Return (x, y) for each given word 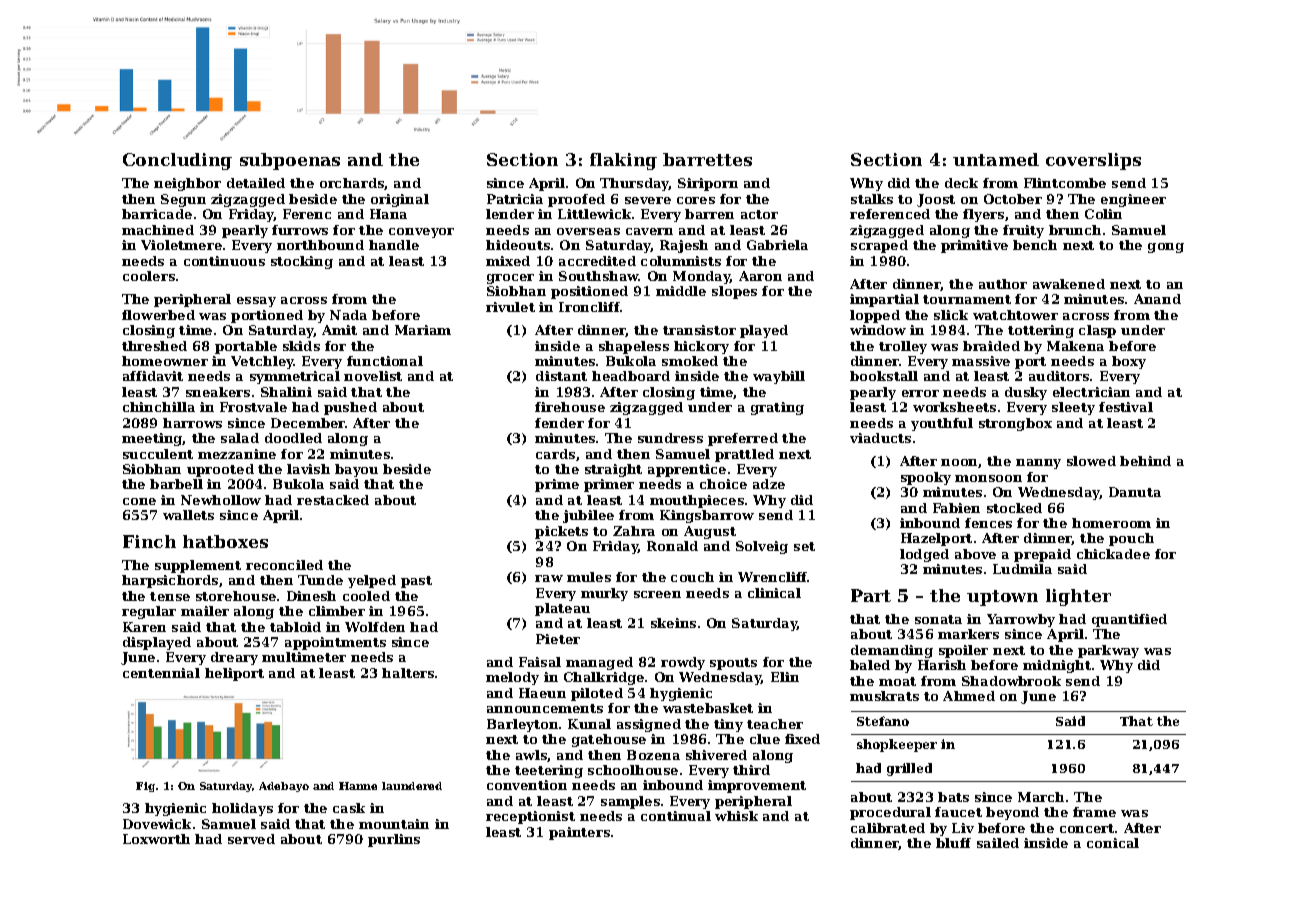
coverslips (1093, 161)
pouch (1131, 539)
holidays (242, 809)
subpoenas (290, 161)
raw (549, 578)
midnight (1057, 666)
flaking (623, 161)
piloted (597, 694)
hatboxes (225, 541)
